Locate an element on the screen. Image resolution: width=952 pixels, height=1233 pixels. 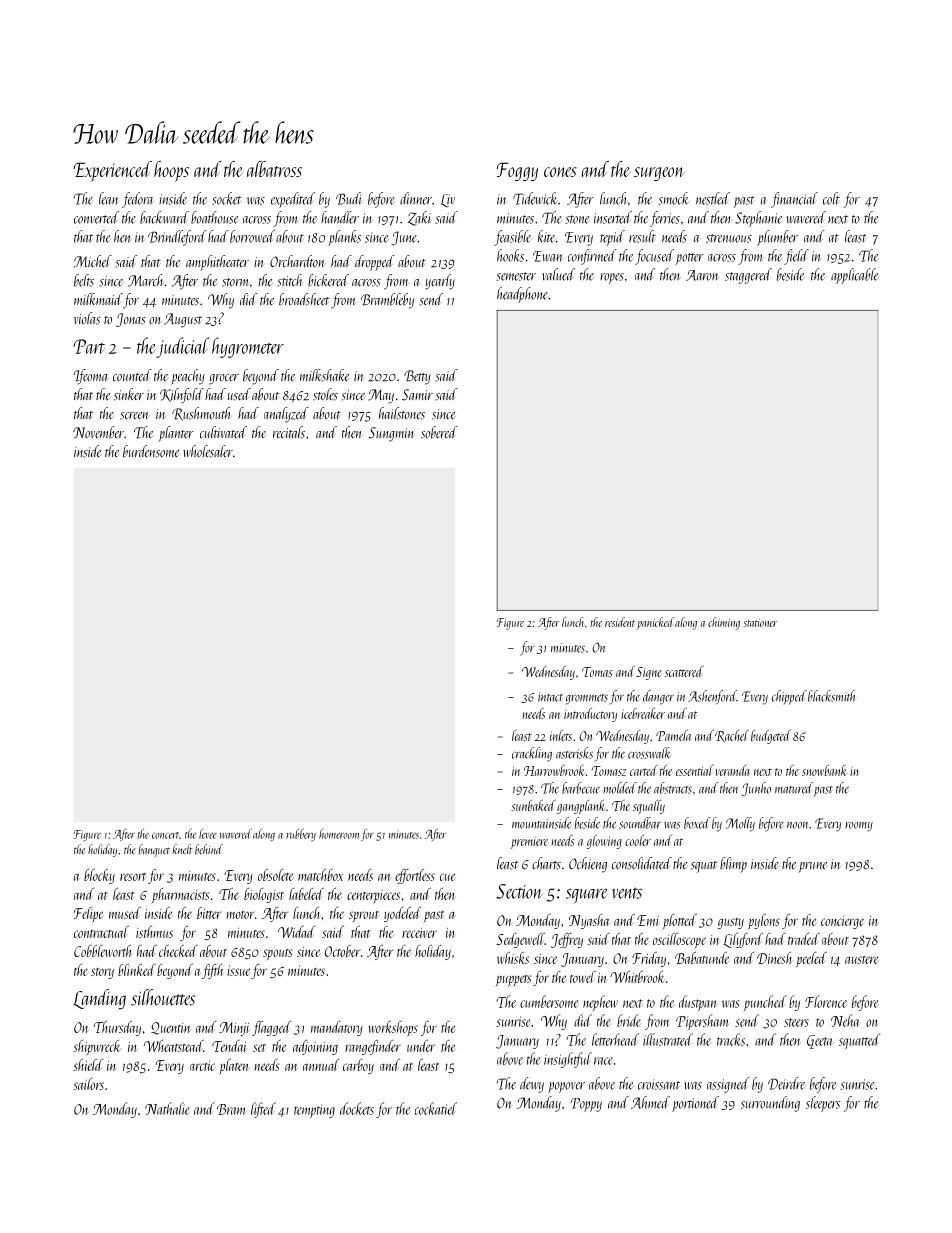
sailors is located at coordinates (88, 1084).
